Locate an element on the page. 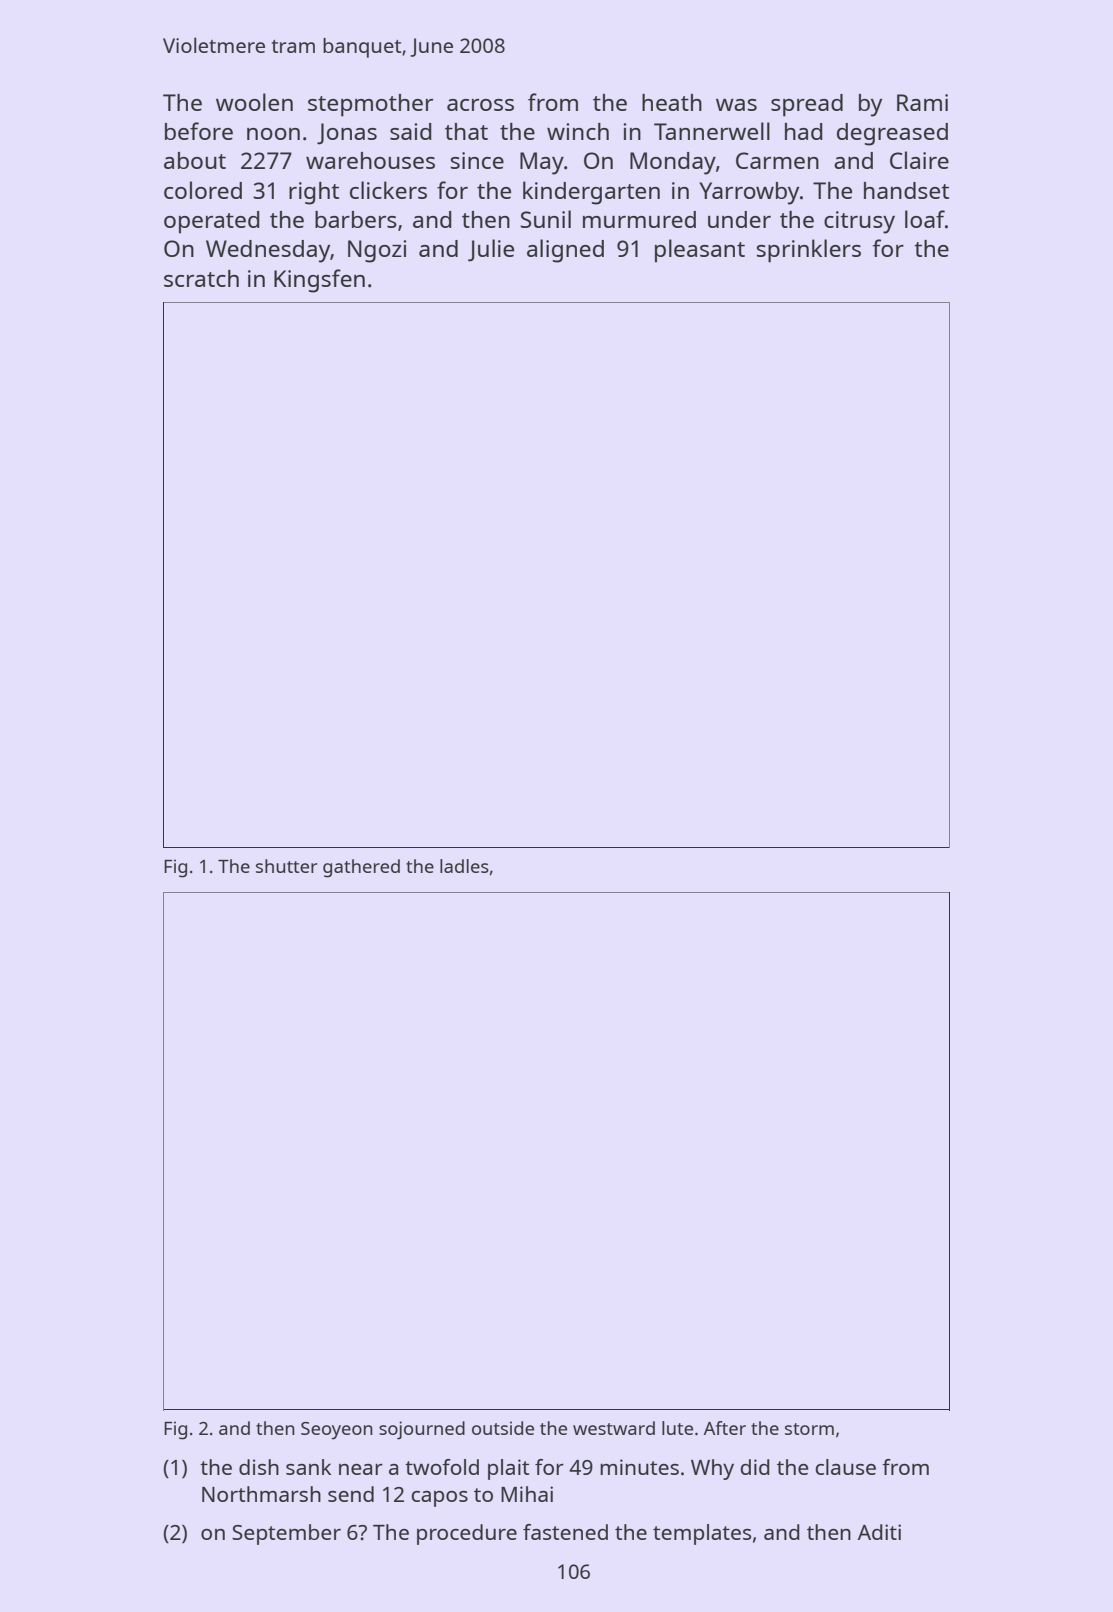  ladles is located at coordinates (464, 866).
